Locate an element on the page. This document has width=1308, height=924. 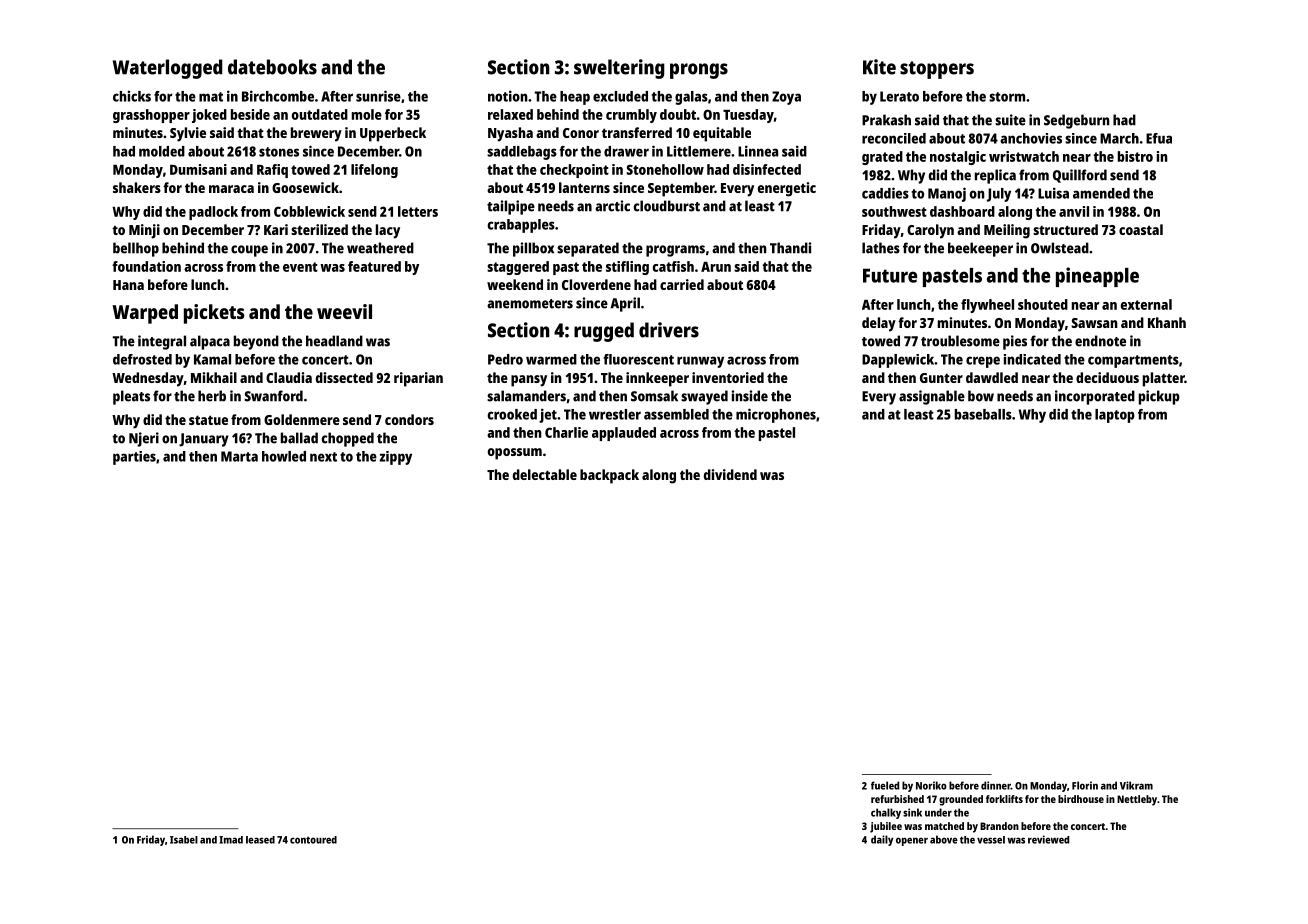
datebooks is located at coordinates (272, 67).
